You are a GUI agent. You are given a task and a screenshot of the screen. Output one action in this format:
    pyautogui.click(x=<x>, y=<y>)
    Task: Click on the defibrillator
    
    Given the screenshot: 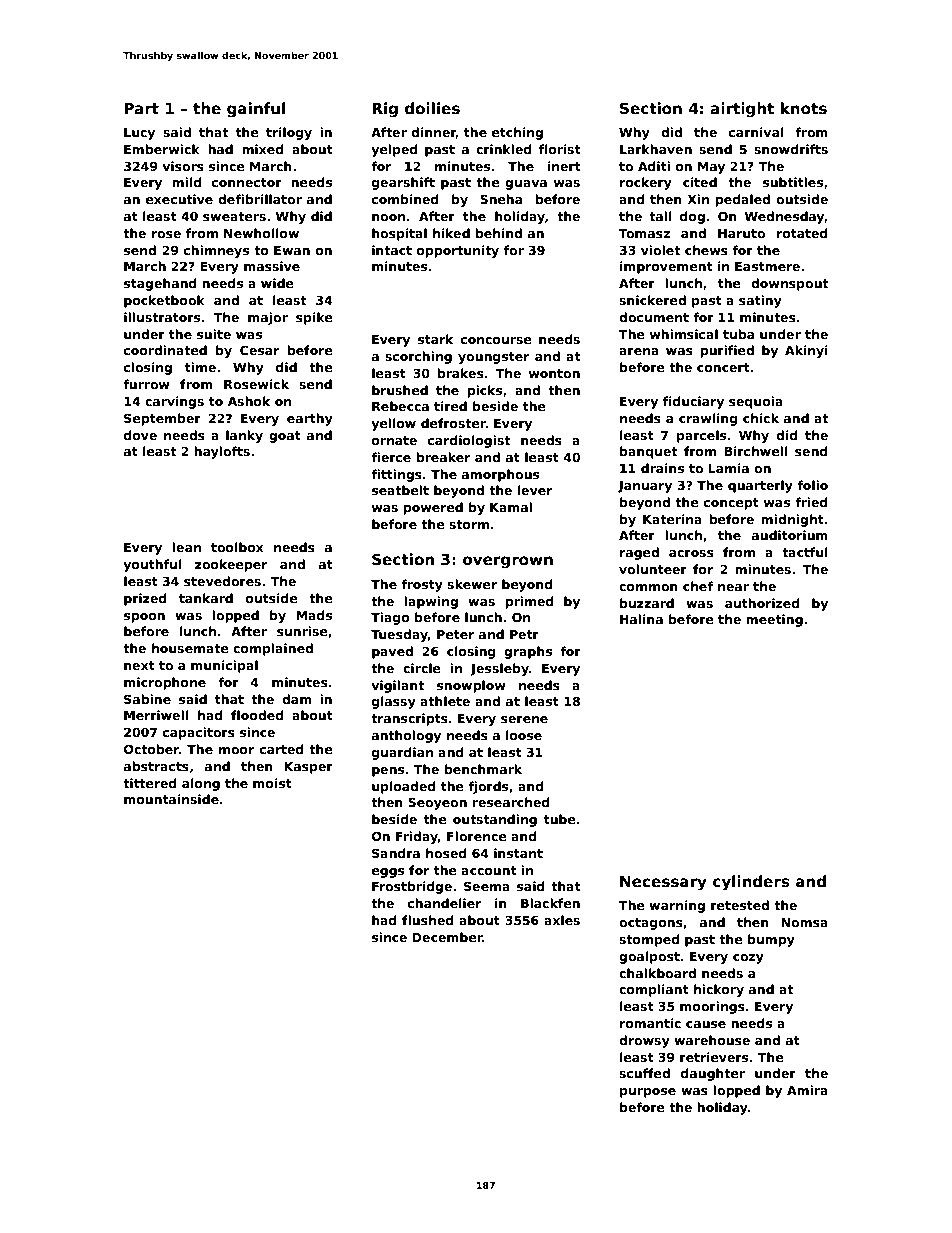 What is the action you would take?
    pyautogui.click(x=260, y=199)
